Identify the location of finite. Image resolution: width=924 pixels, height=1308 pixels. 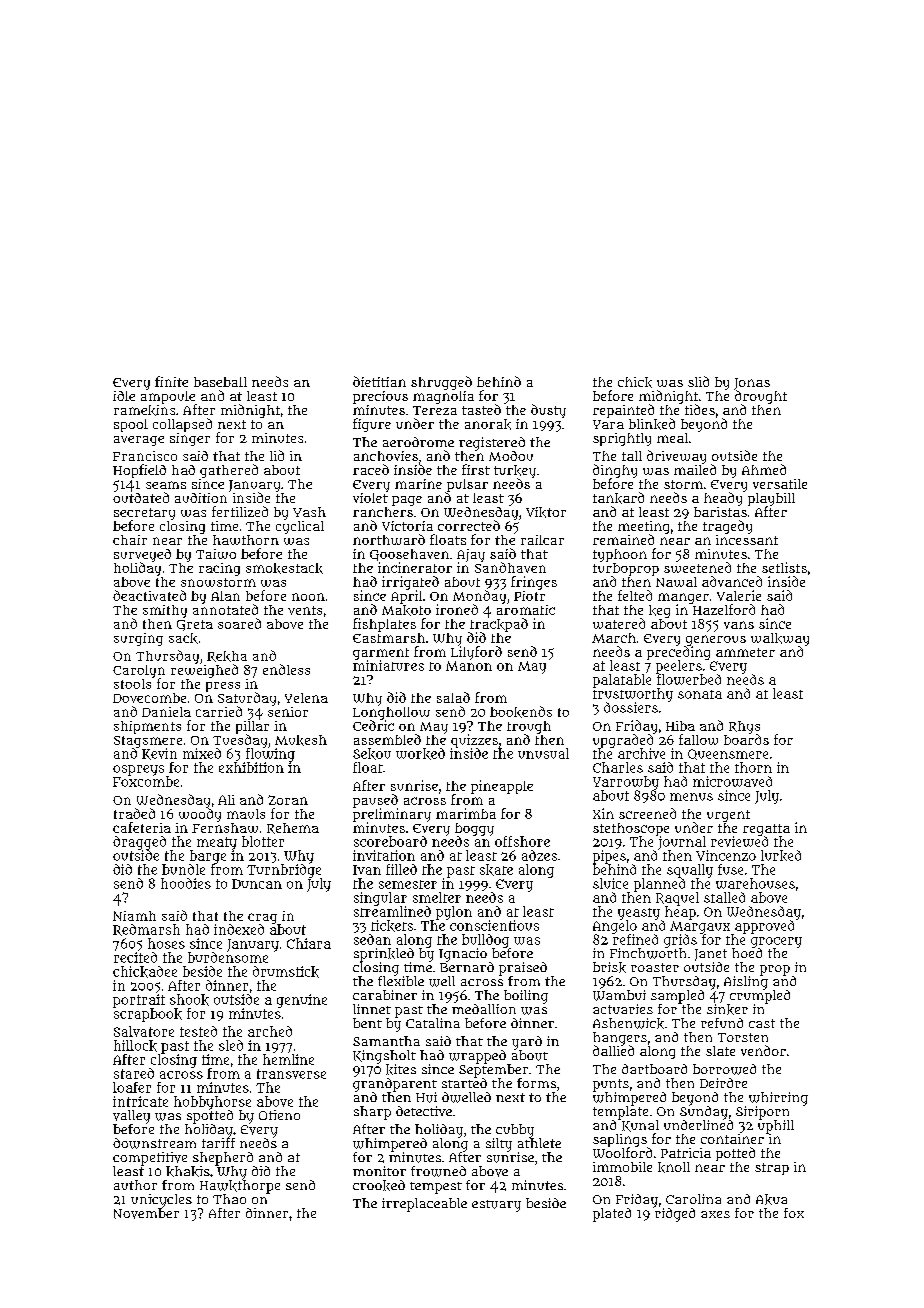
(171, 381).
